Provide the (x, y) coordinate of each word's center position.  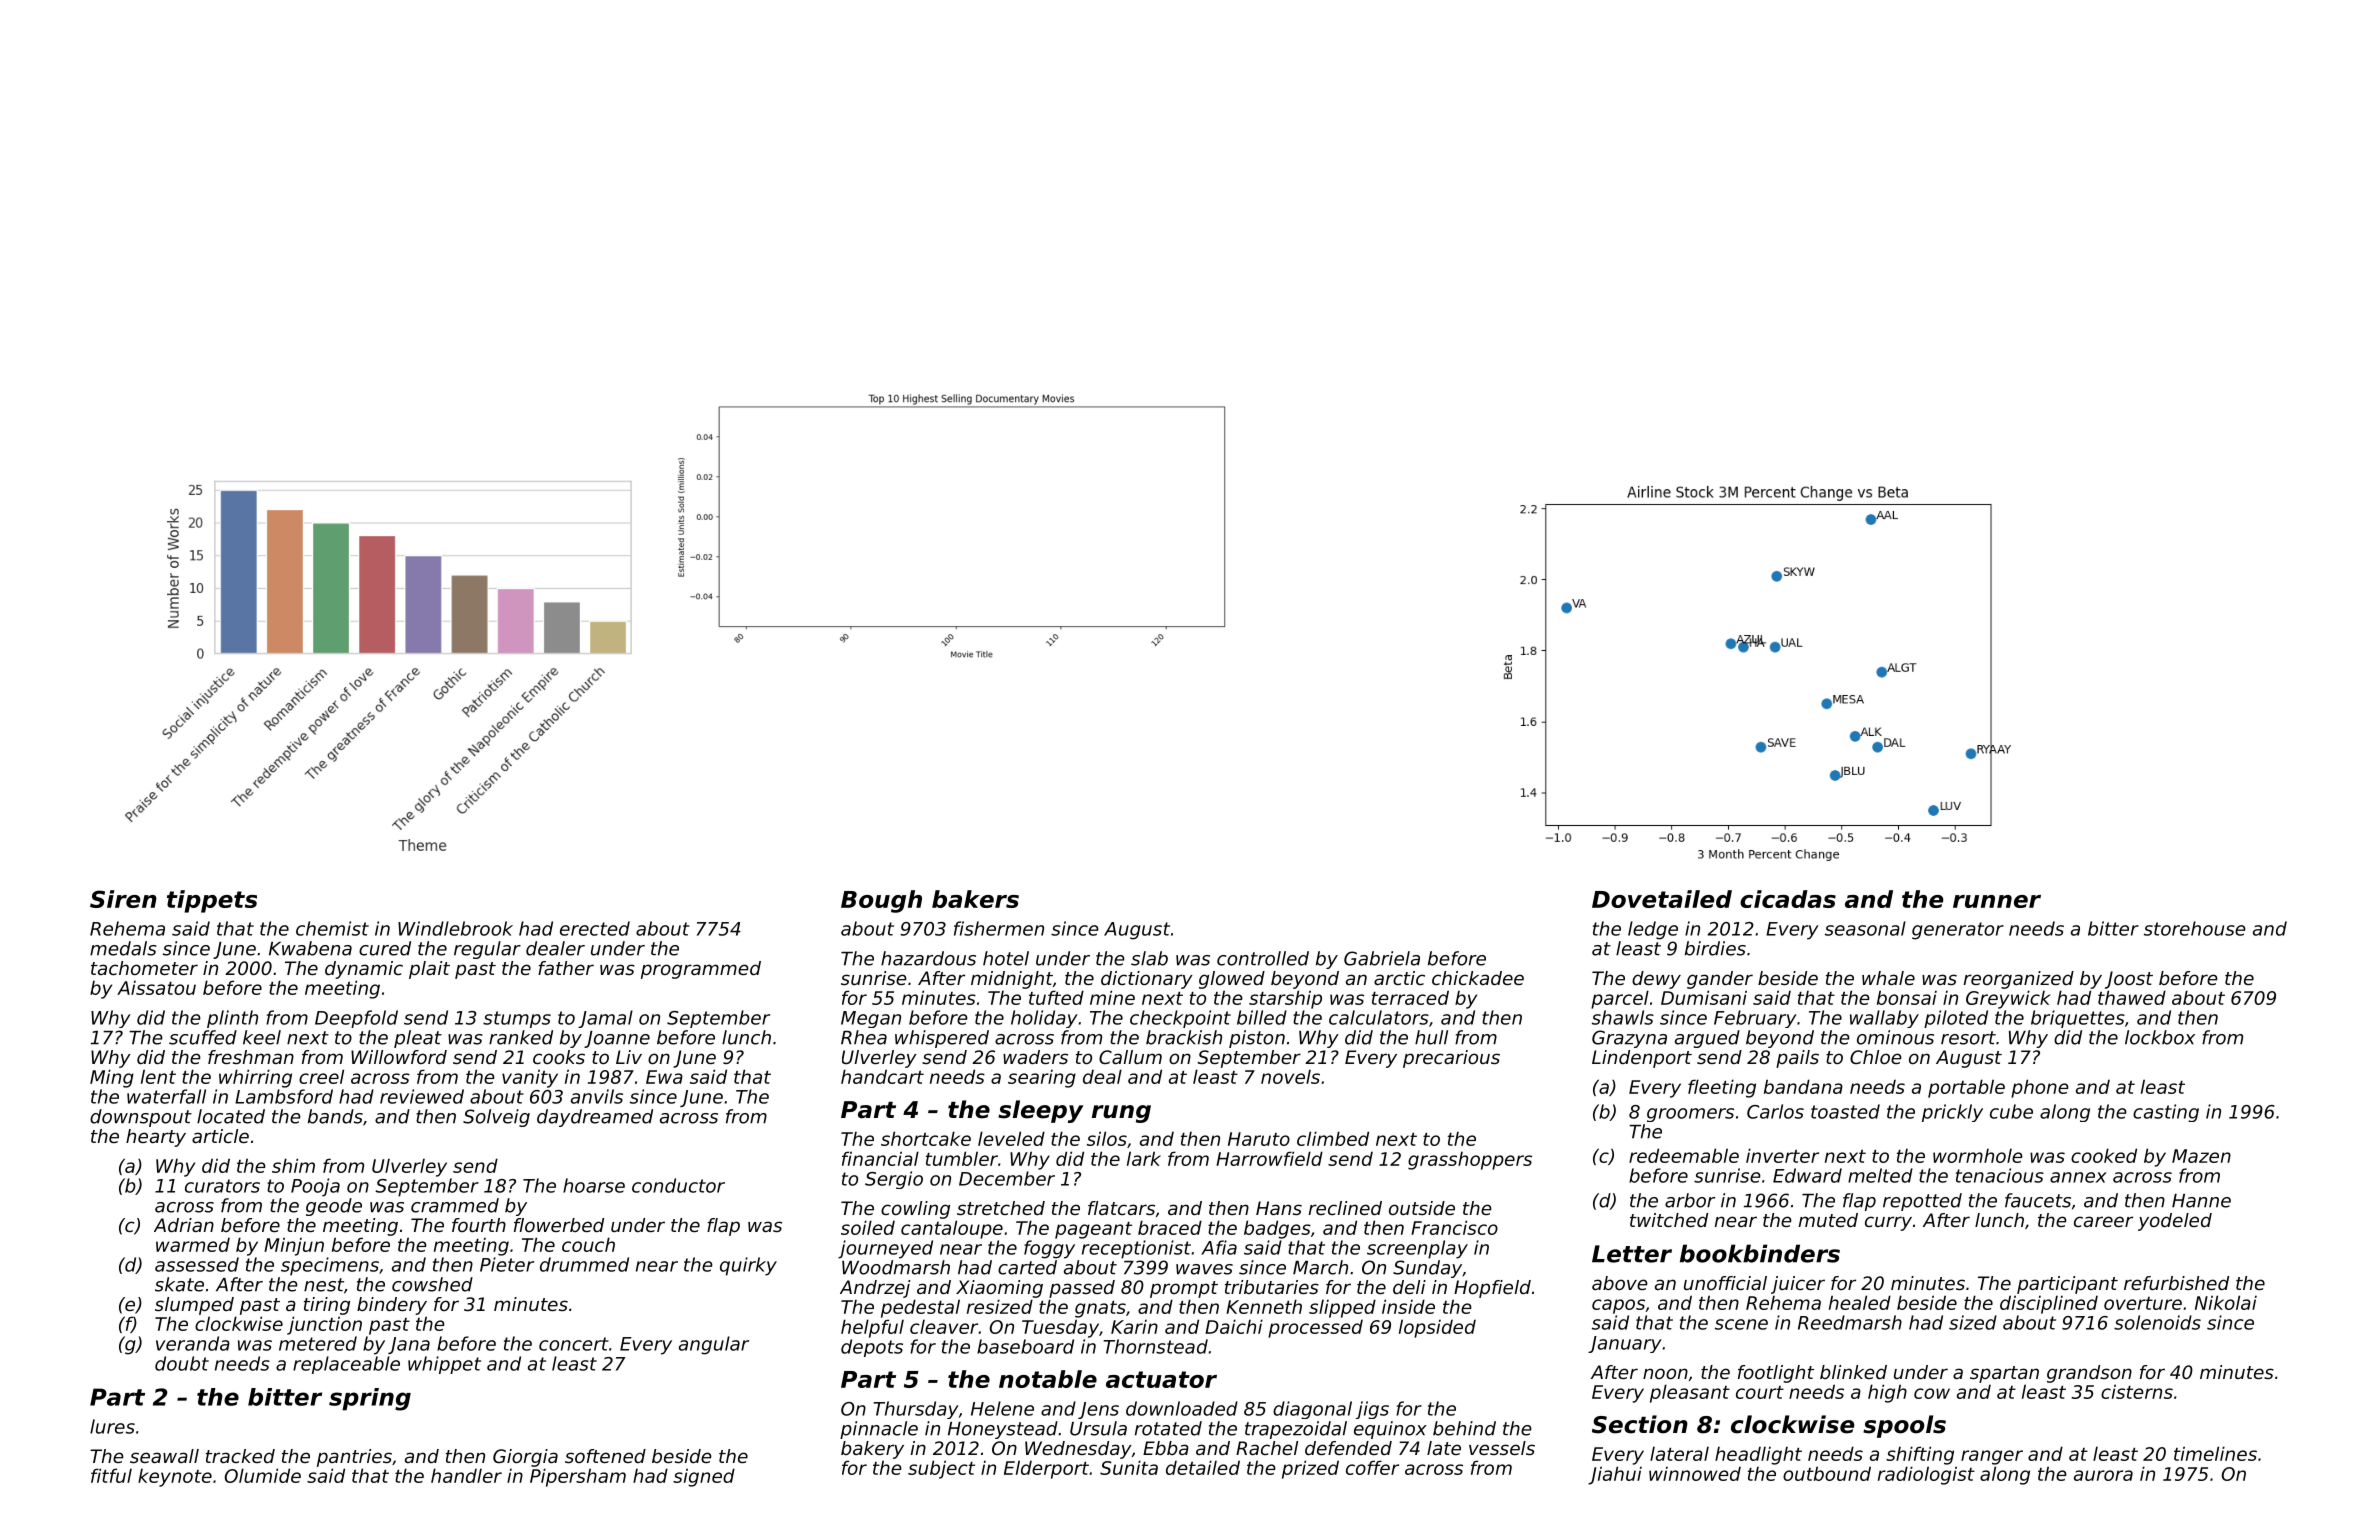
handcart (882, 1076)
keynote (175, 1477)
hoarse (594, 1185)
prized (1310, 1469)
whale (1888, 978)
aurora (2103, 1475)
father (566, 968)
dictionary (1147, 980)
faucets (2038, 1200)
